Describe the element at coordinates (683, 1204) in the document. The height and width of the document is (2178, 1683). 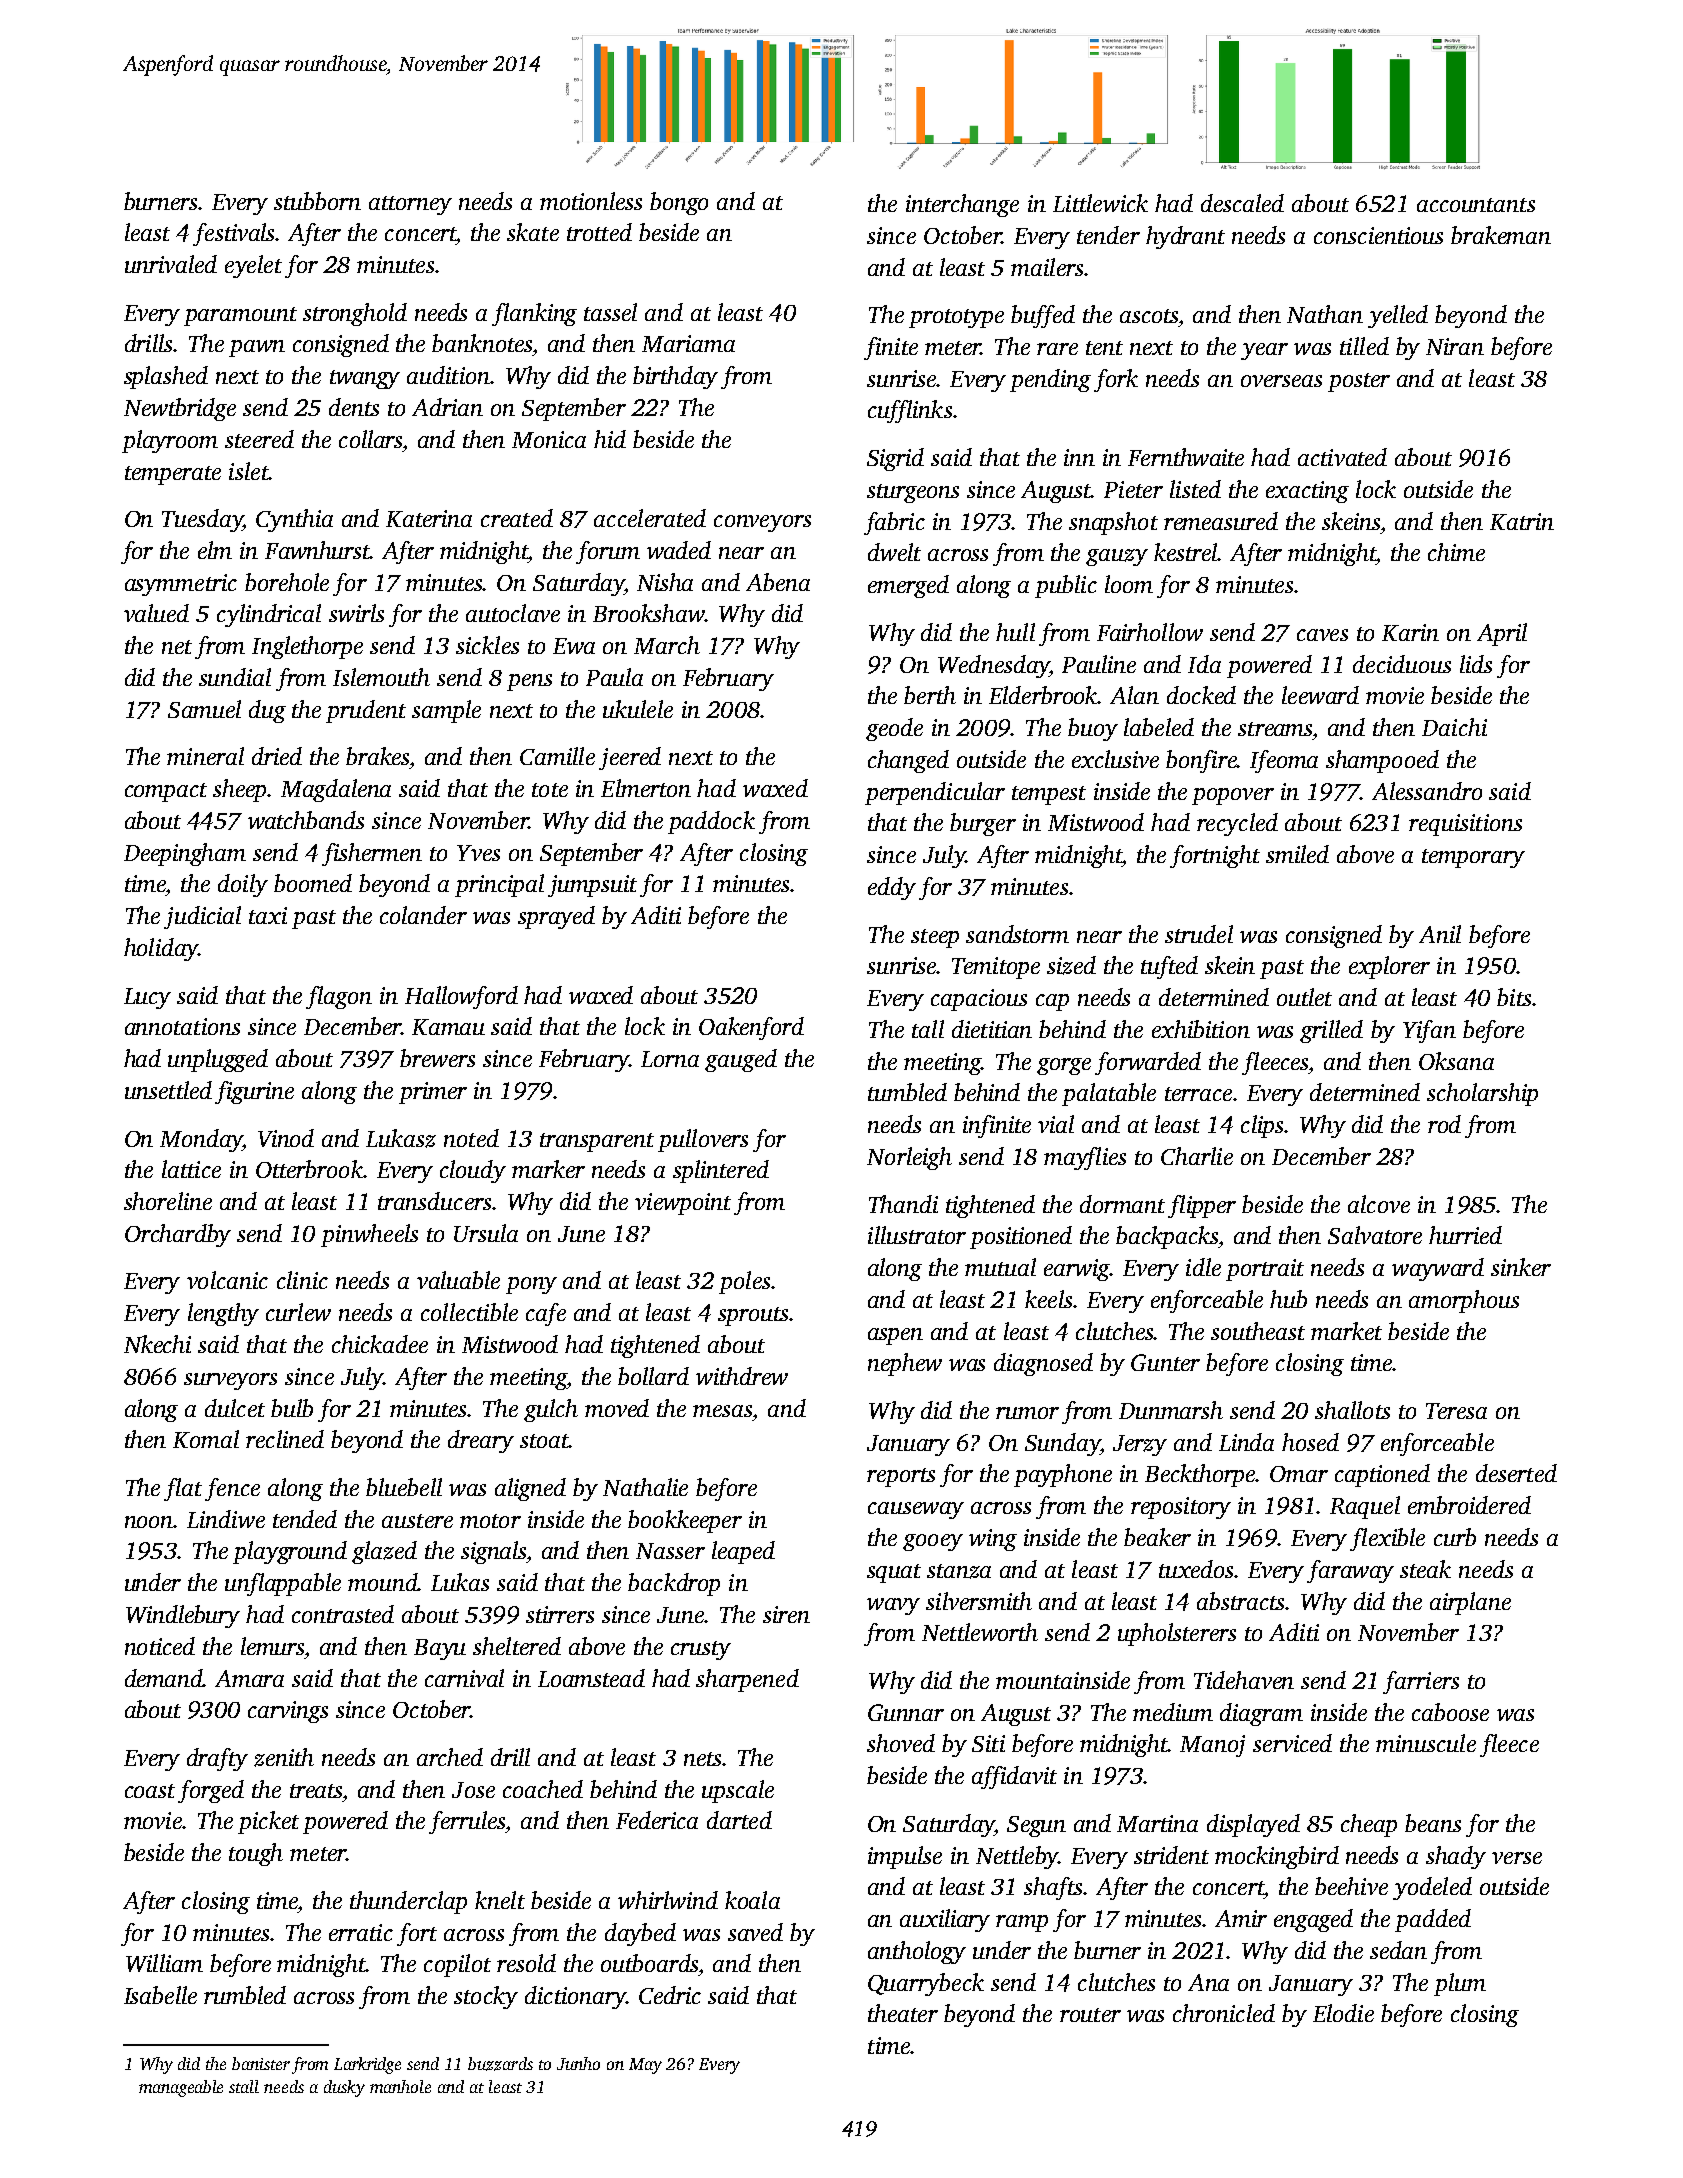
I see `viewpoint` at that location.
